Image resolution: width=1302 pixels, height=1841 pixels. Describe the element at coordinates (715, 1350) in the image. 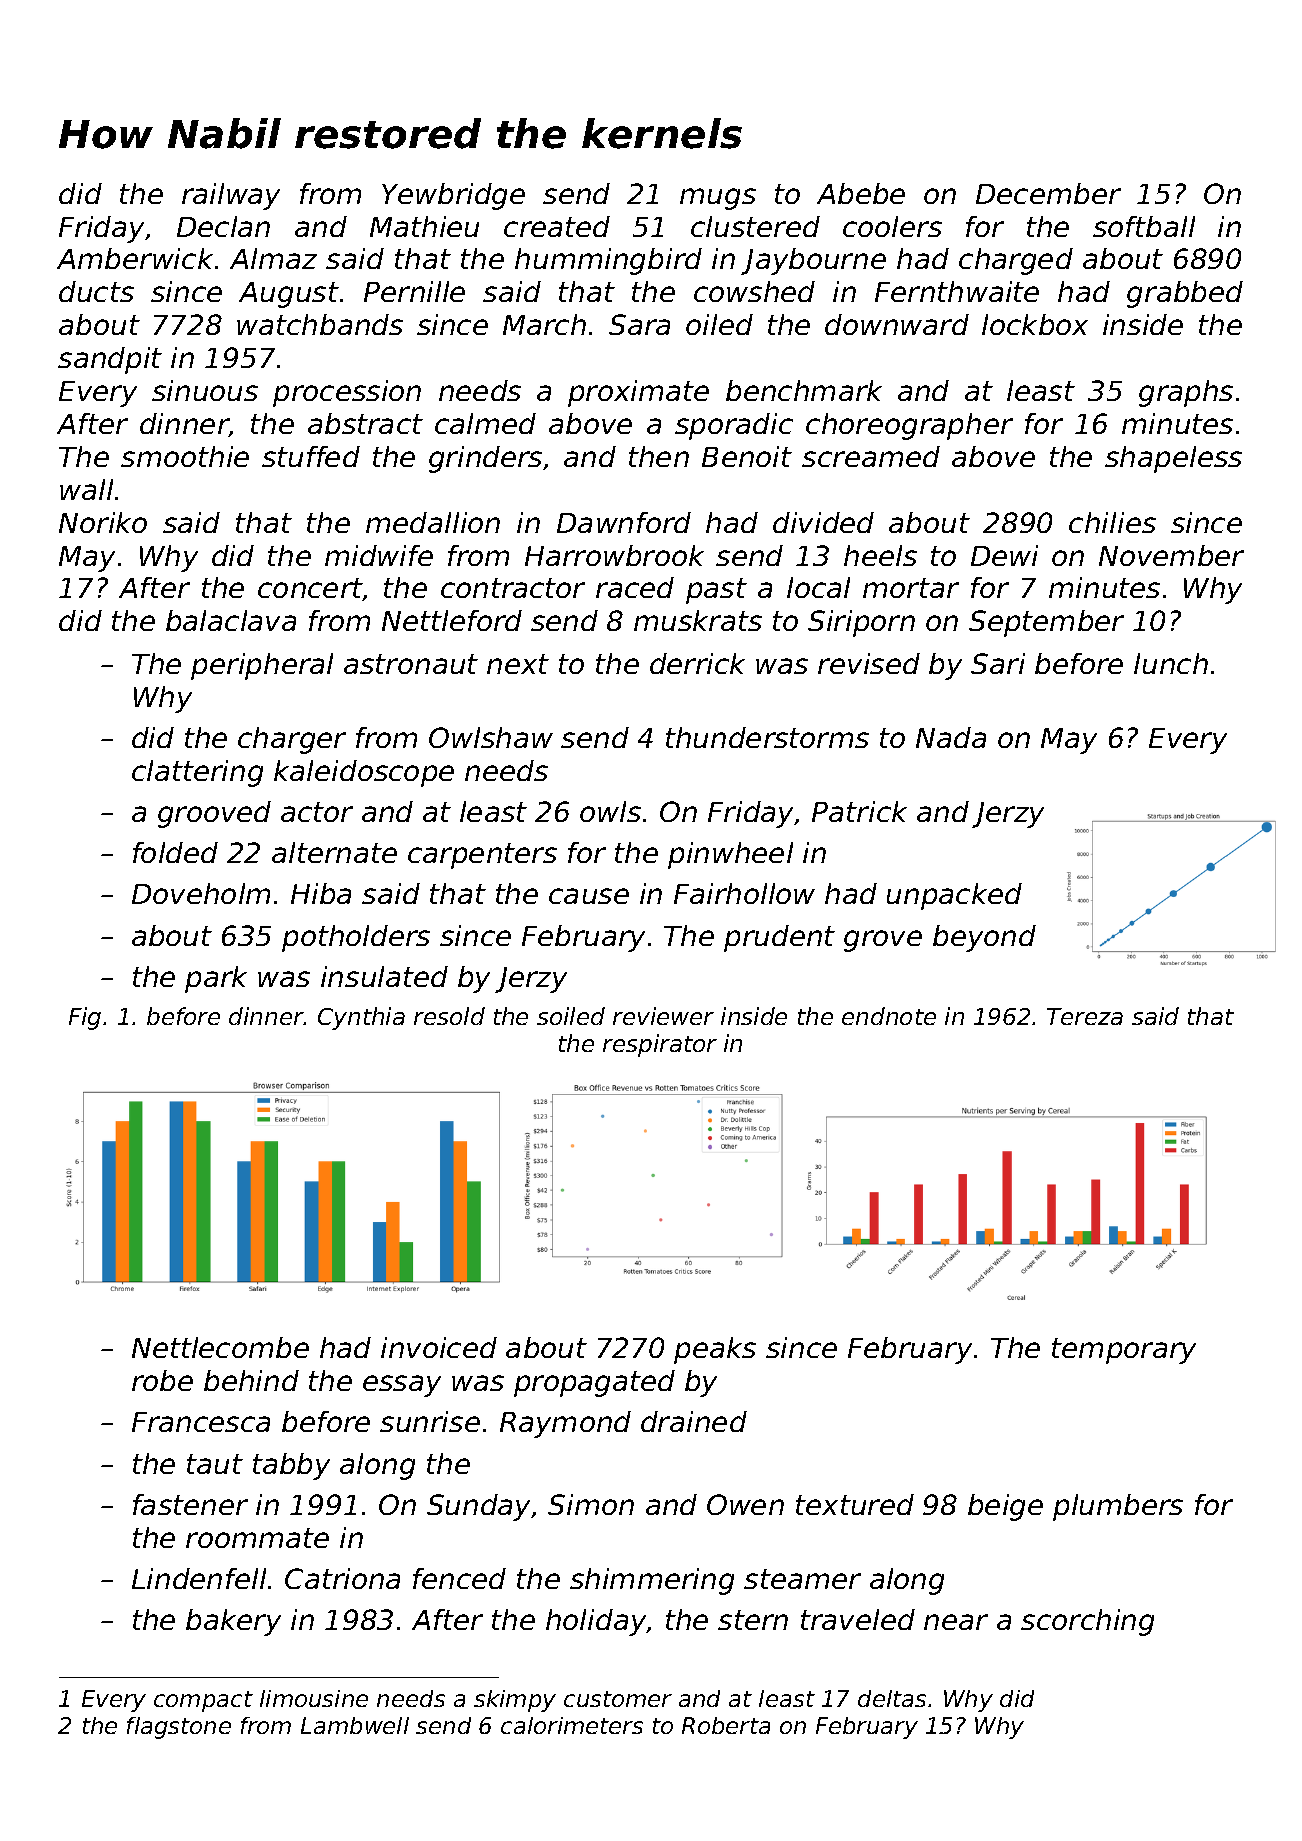

I see `peaks` at that location.
